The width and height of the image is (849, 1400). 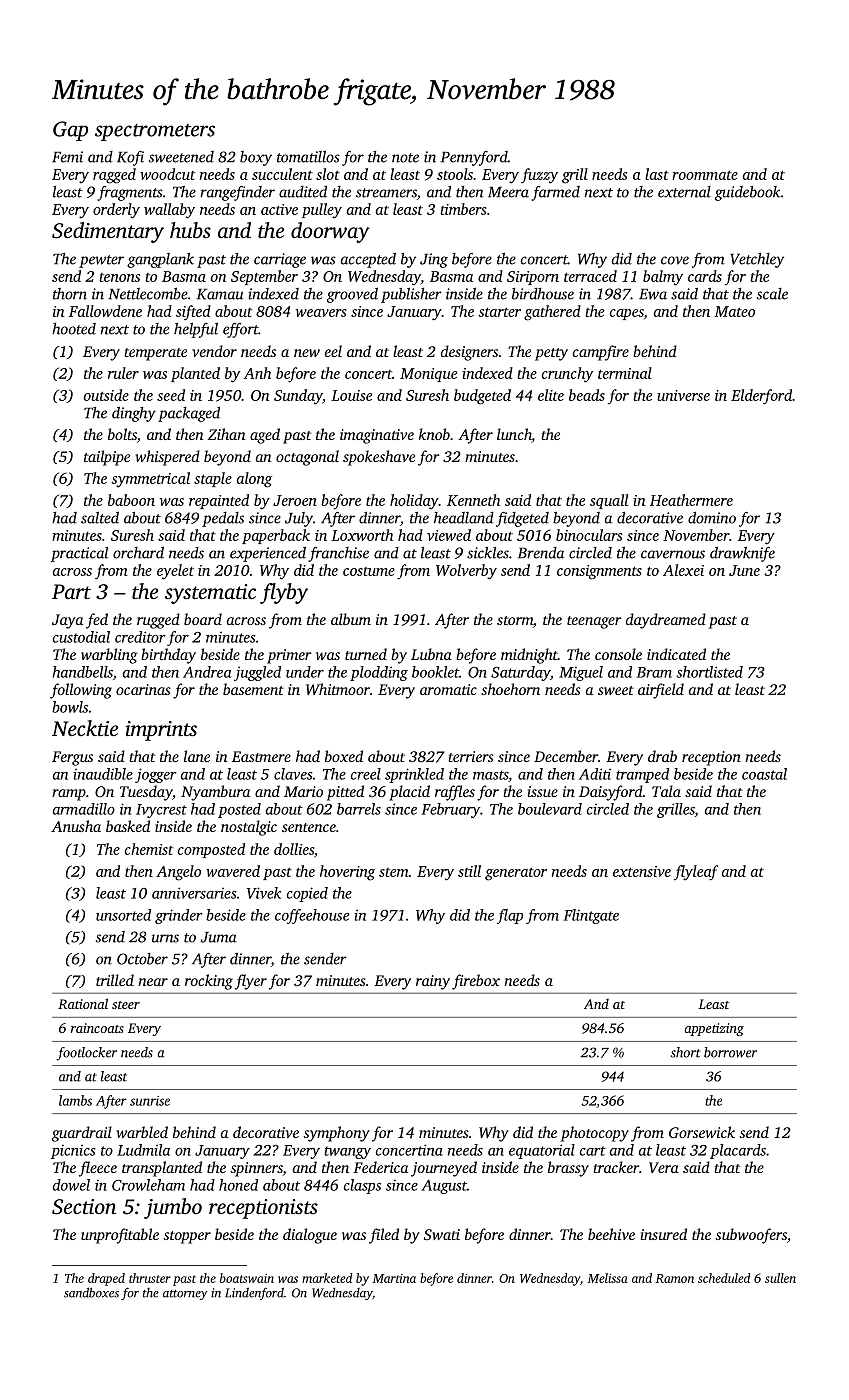 What do you see at coordinates (142, 1132) in the image?
I see `warbled` at bounding box center [142, 1132].
